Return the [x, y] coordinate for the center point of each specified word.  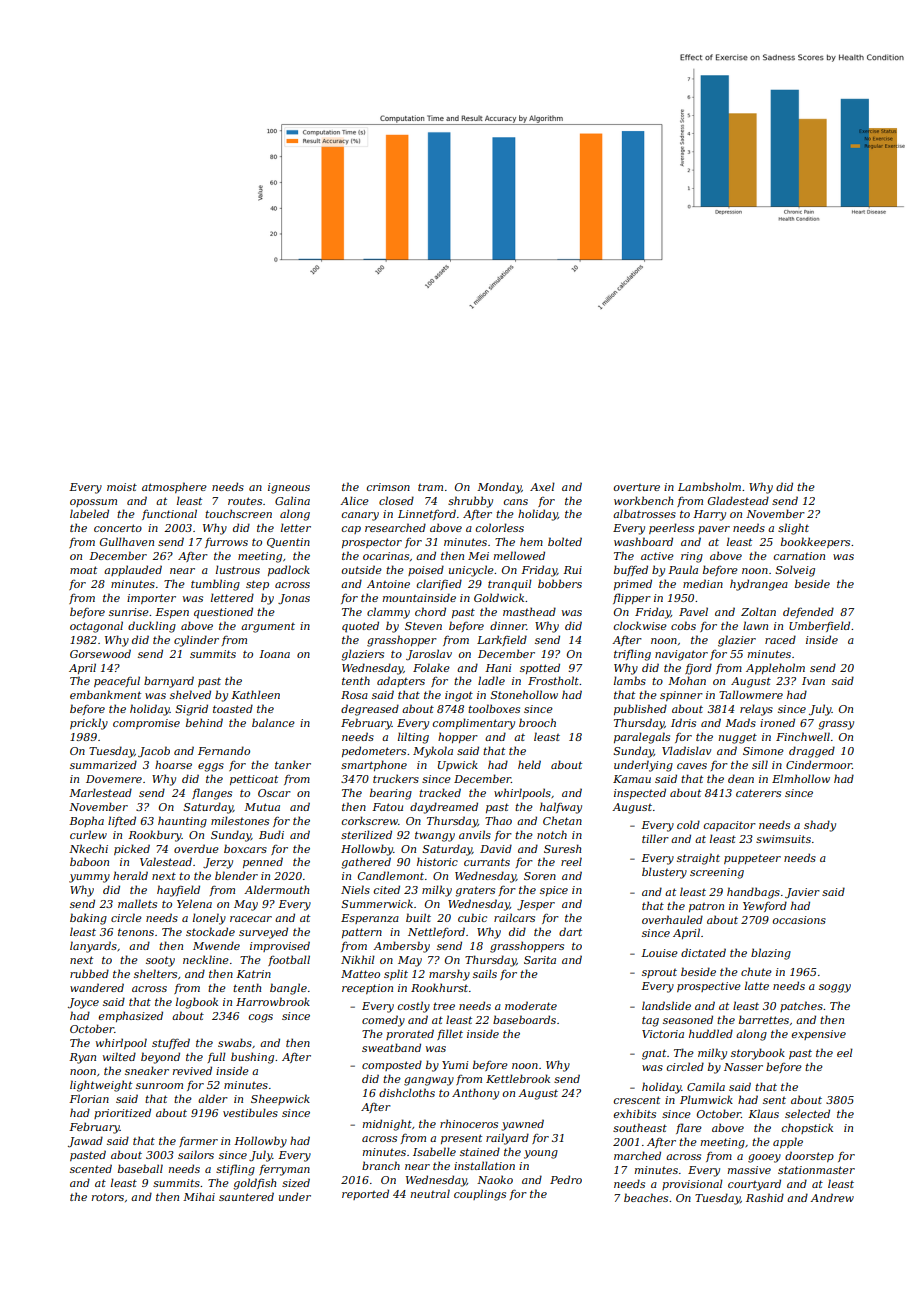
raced [780, 639]
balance [273, 722]
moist [122, 487]
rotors [108, 1197]
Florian [89, 1098]
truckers [396, 778]
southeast [640, 1127]
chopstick [807, 1128]
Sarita [540, 960]
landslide [666, 1005]
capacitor [730, 826]
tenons [136, 932]
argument [268, 628]
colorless [500, 527]
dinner [508, 625]
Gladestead [738, 500]
